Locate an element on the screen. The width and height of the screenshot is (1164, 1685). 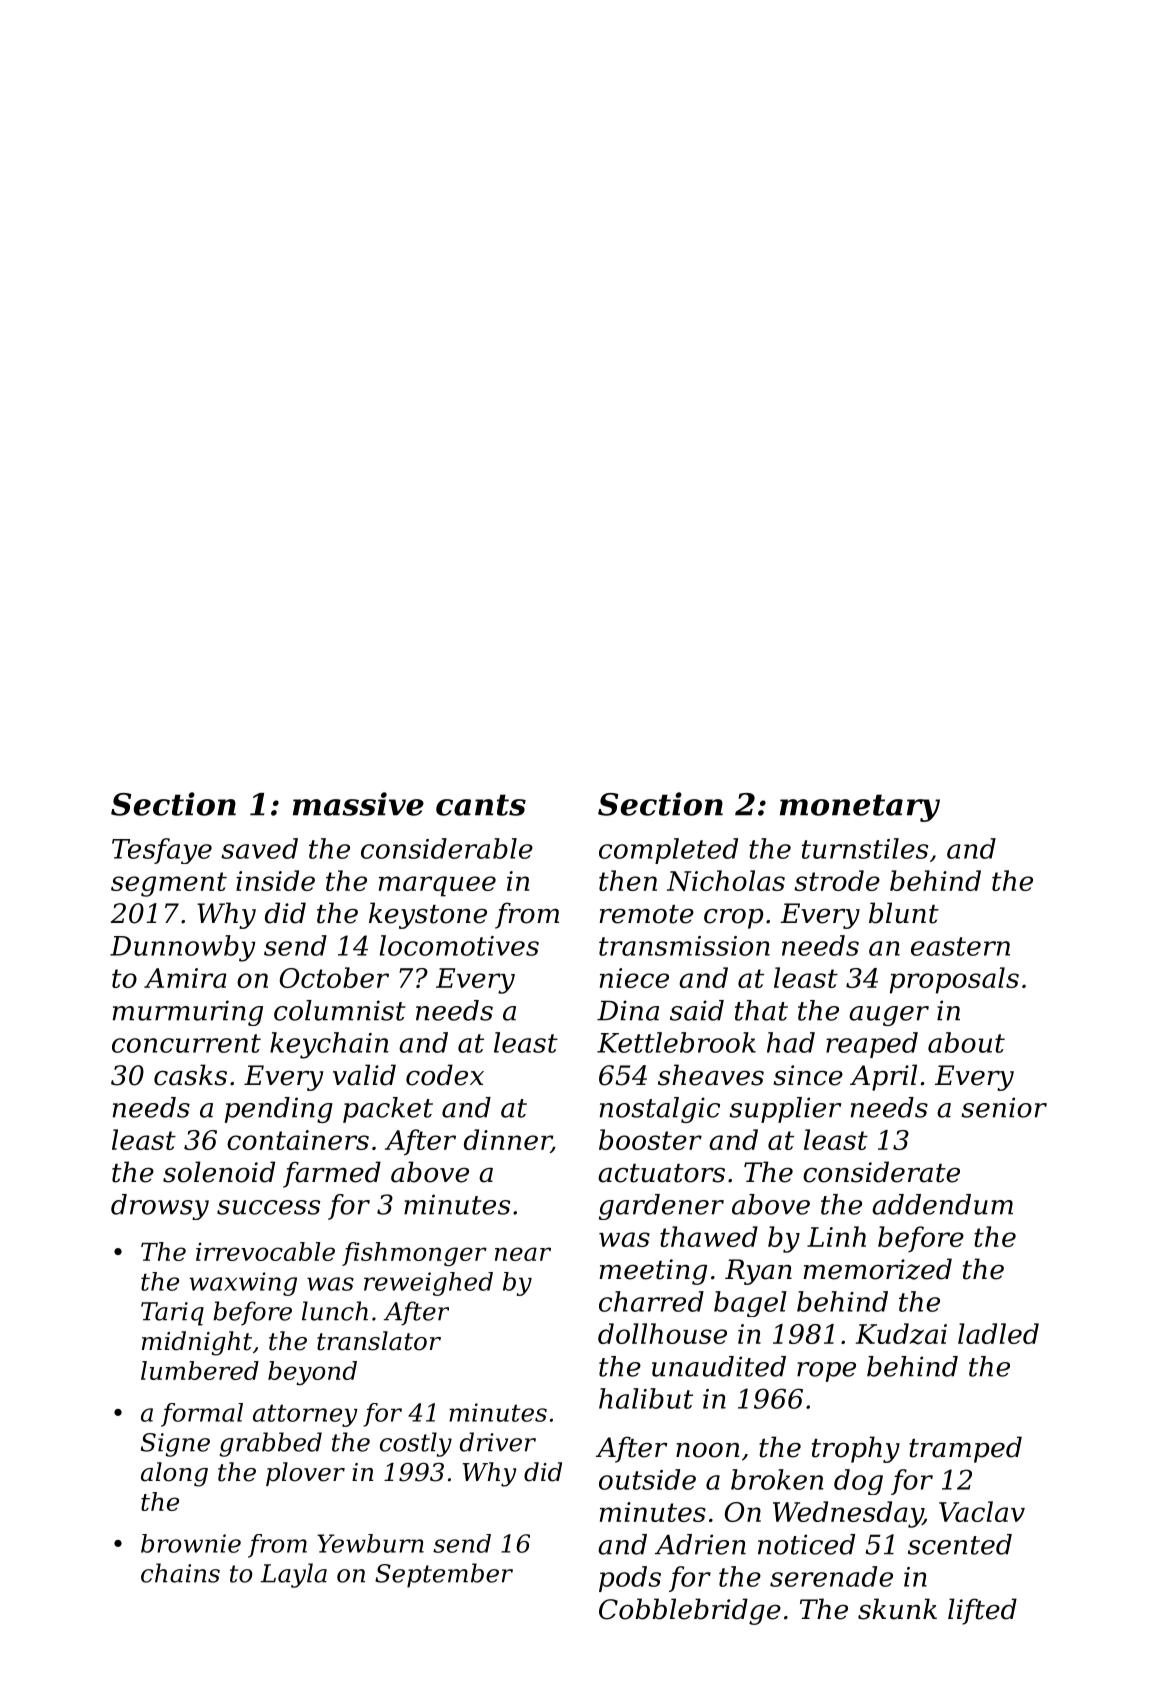
formal is located at coordinates (202, 1415).
